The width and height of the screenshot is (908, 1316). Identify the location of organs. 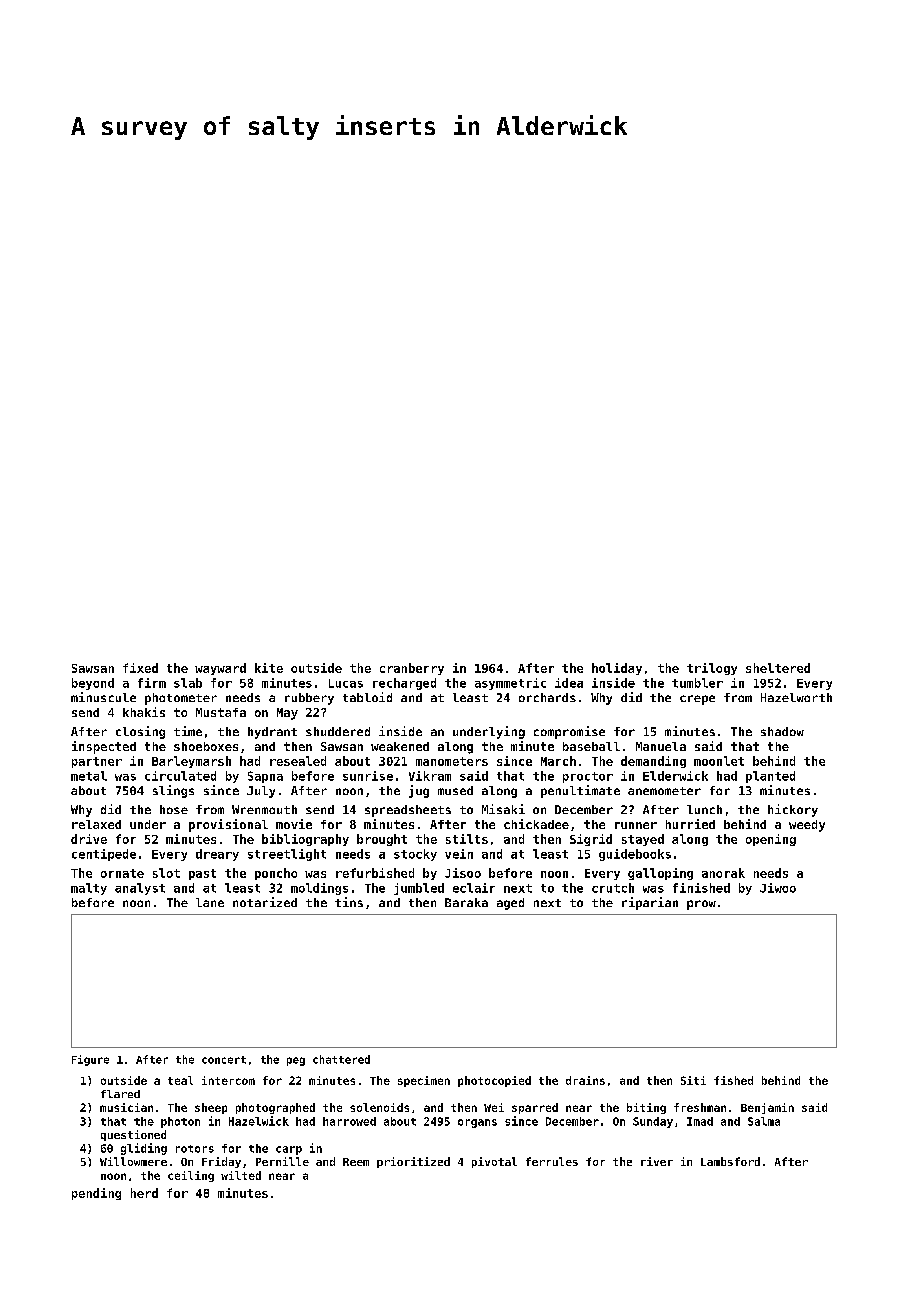
(477, 1123).
